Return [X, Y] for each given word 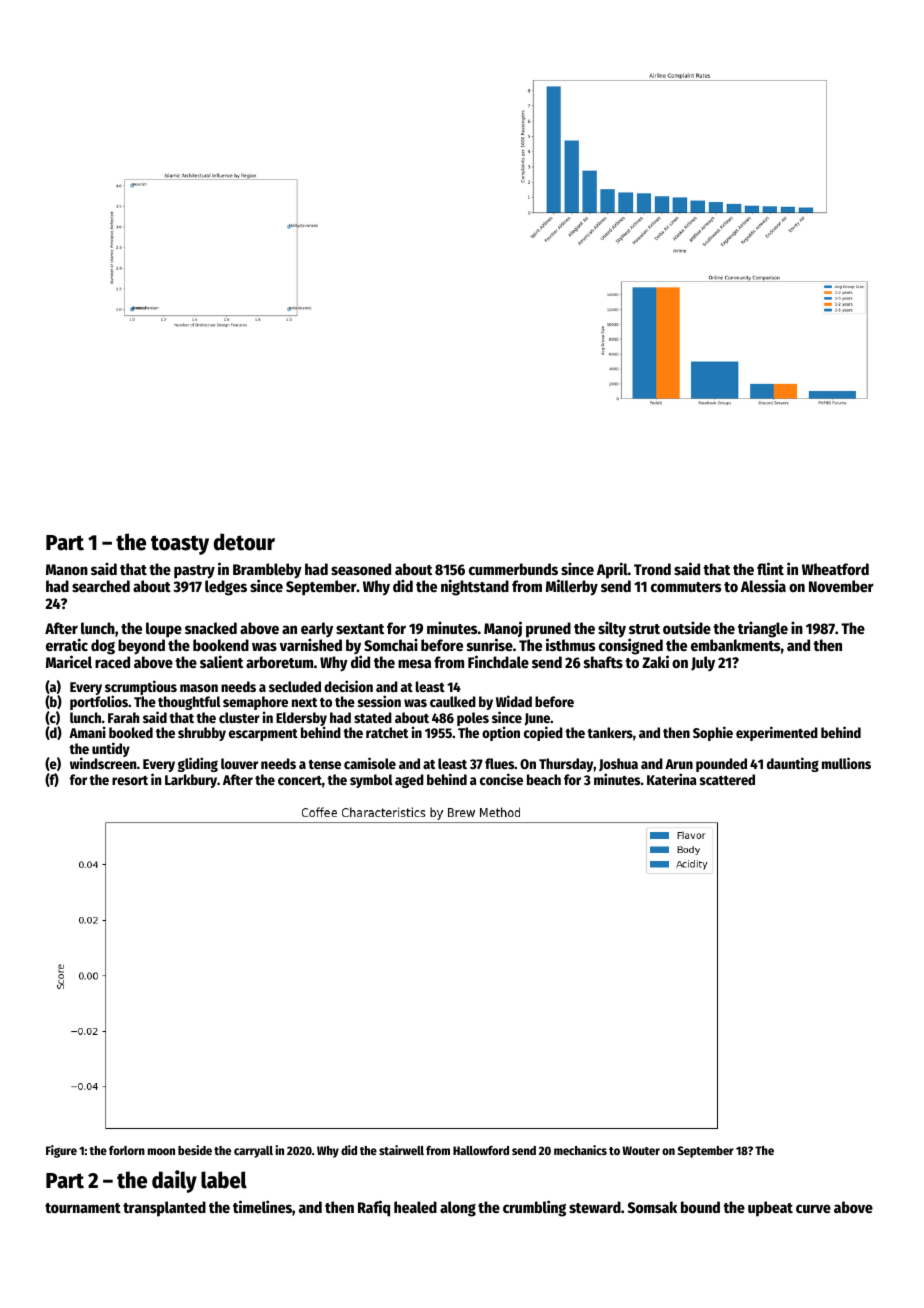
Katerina [672, 779]
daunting [793, 764]
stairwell [401, 1150]
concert [300, 780]
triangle [763, 629]
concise [501, 779]
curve [813, 1208]
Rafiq [374, 1208]
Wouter [641, 1150]
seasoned [361, 569]
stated [373, 717]
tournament [83, 1208]
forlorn [127, 1150]
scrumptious [141, 688]
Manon [67, 569]
